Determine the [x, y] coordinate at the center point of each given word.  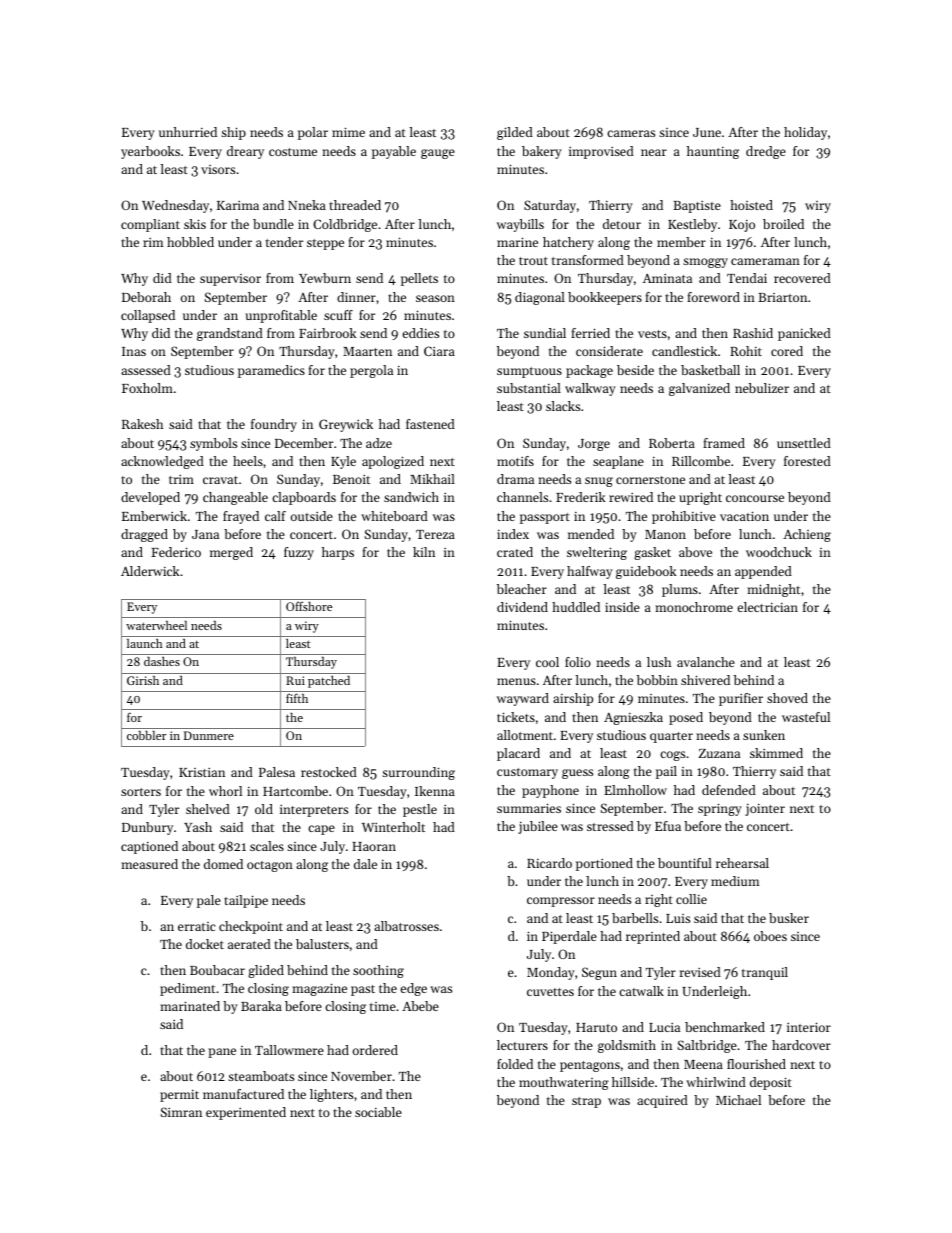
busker [789, 918]
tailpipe [246, 901]
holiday [805, 133]
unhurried [188, 132]
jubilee [538, 827]
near [654, 152]
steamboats [261, 1076]
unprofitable [281, 316]
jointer [765, 809]
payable [394, 152]
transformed [588, 260]
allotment [525, 735]
